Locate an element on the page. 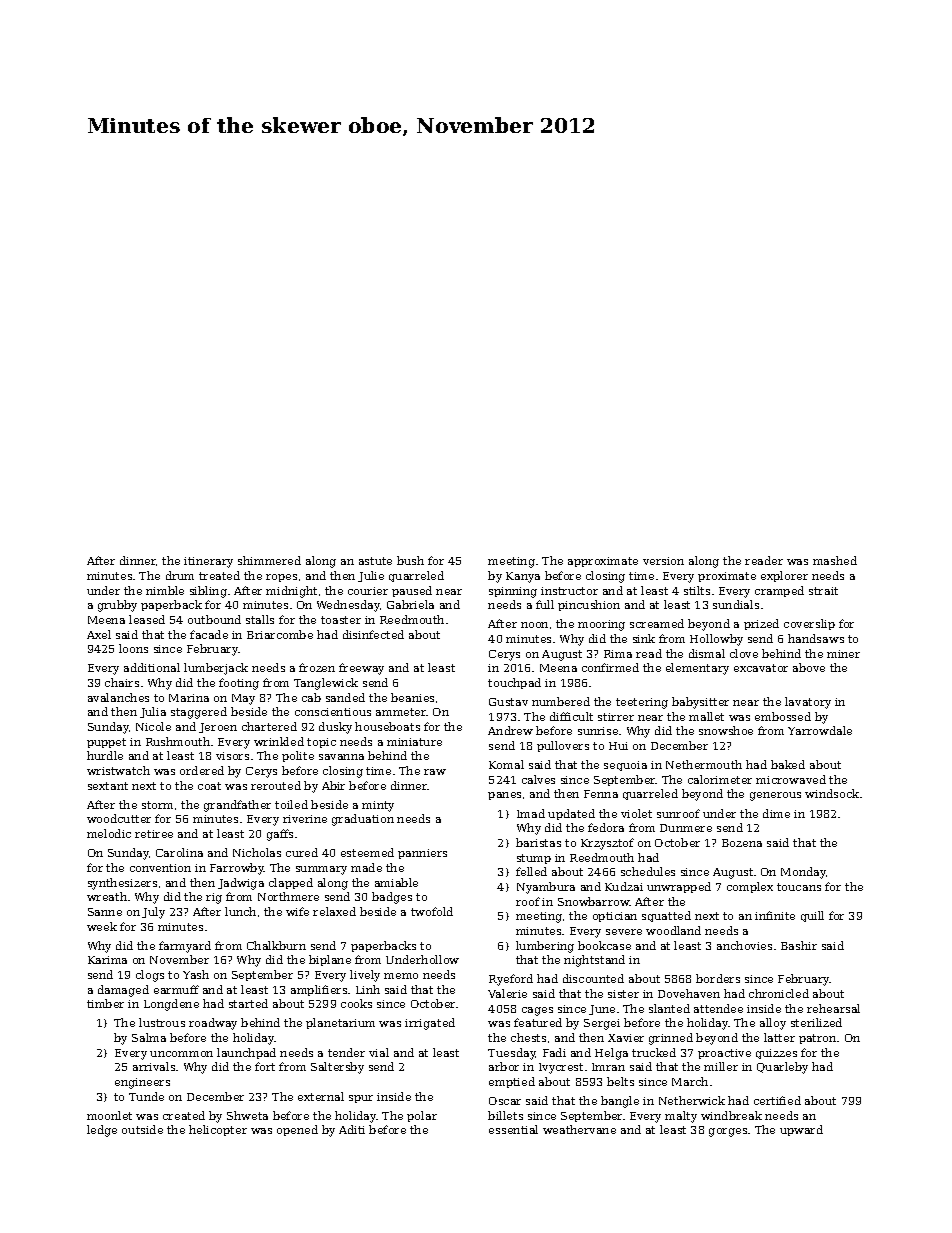 The height and width of the image is (1233, 952). Saltersby is located at coordinates (337, 1068).
